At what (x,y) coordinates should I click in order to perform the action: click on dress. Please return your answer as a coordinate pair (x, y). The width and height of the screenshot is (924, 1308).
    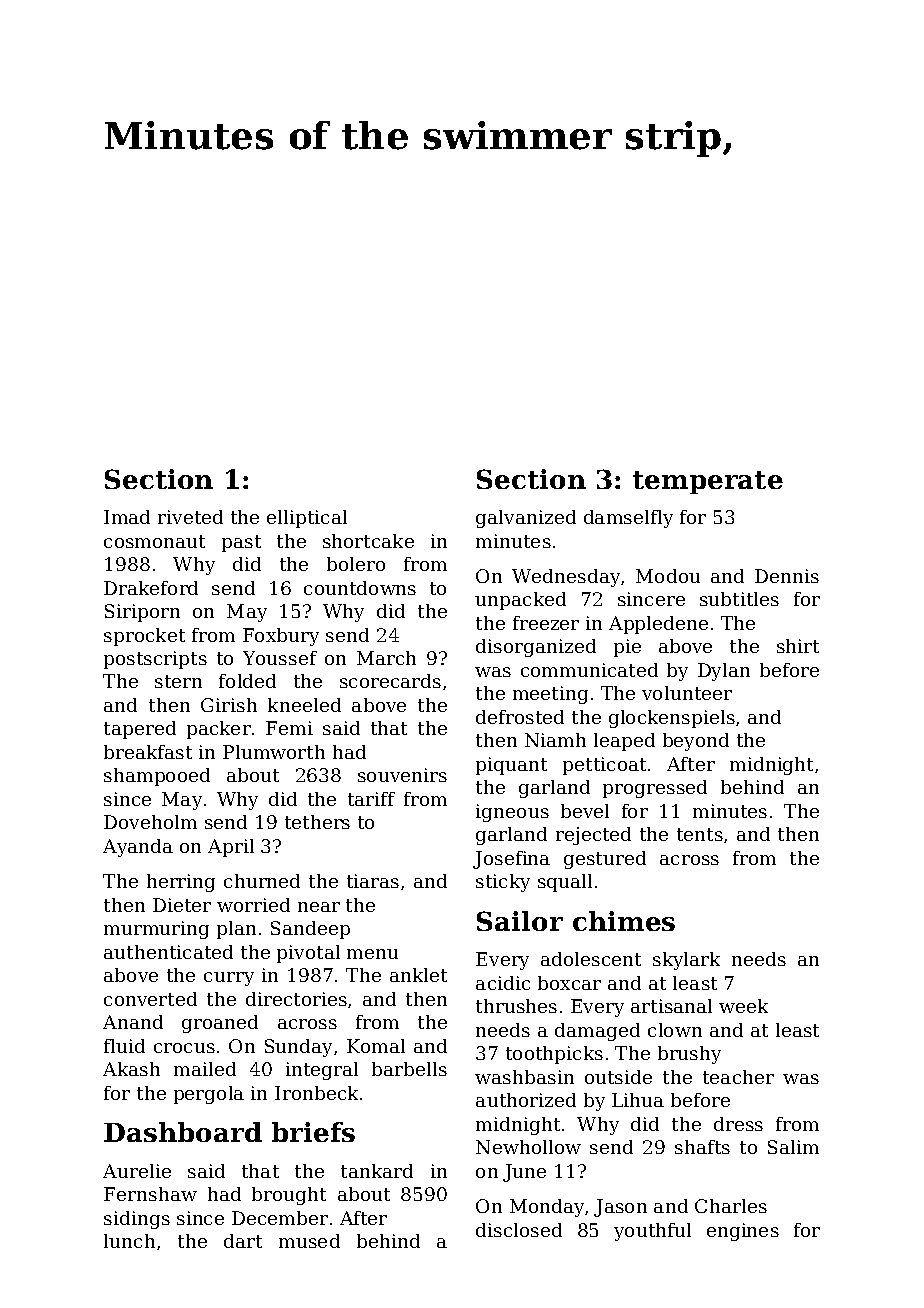
    Looking at the image, I should click on (738, 1124).
